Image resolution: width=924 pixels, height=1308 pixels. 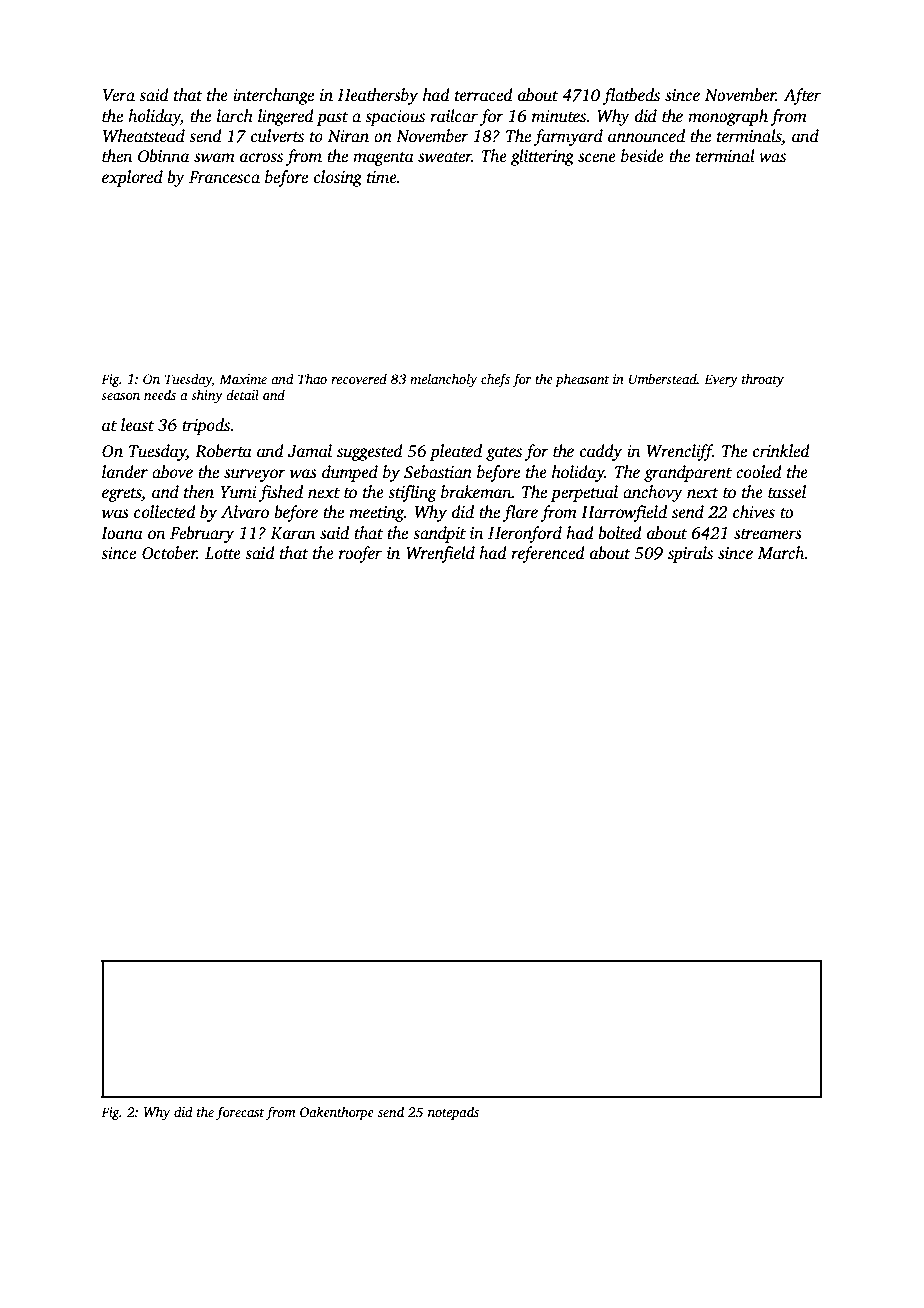 What do you see at coordinates (642, 156) in the page?
I see `beside` at bounding box center [642, 156].
